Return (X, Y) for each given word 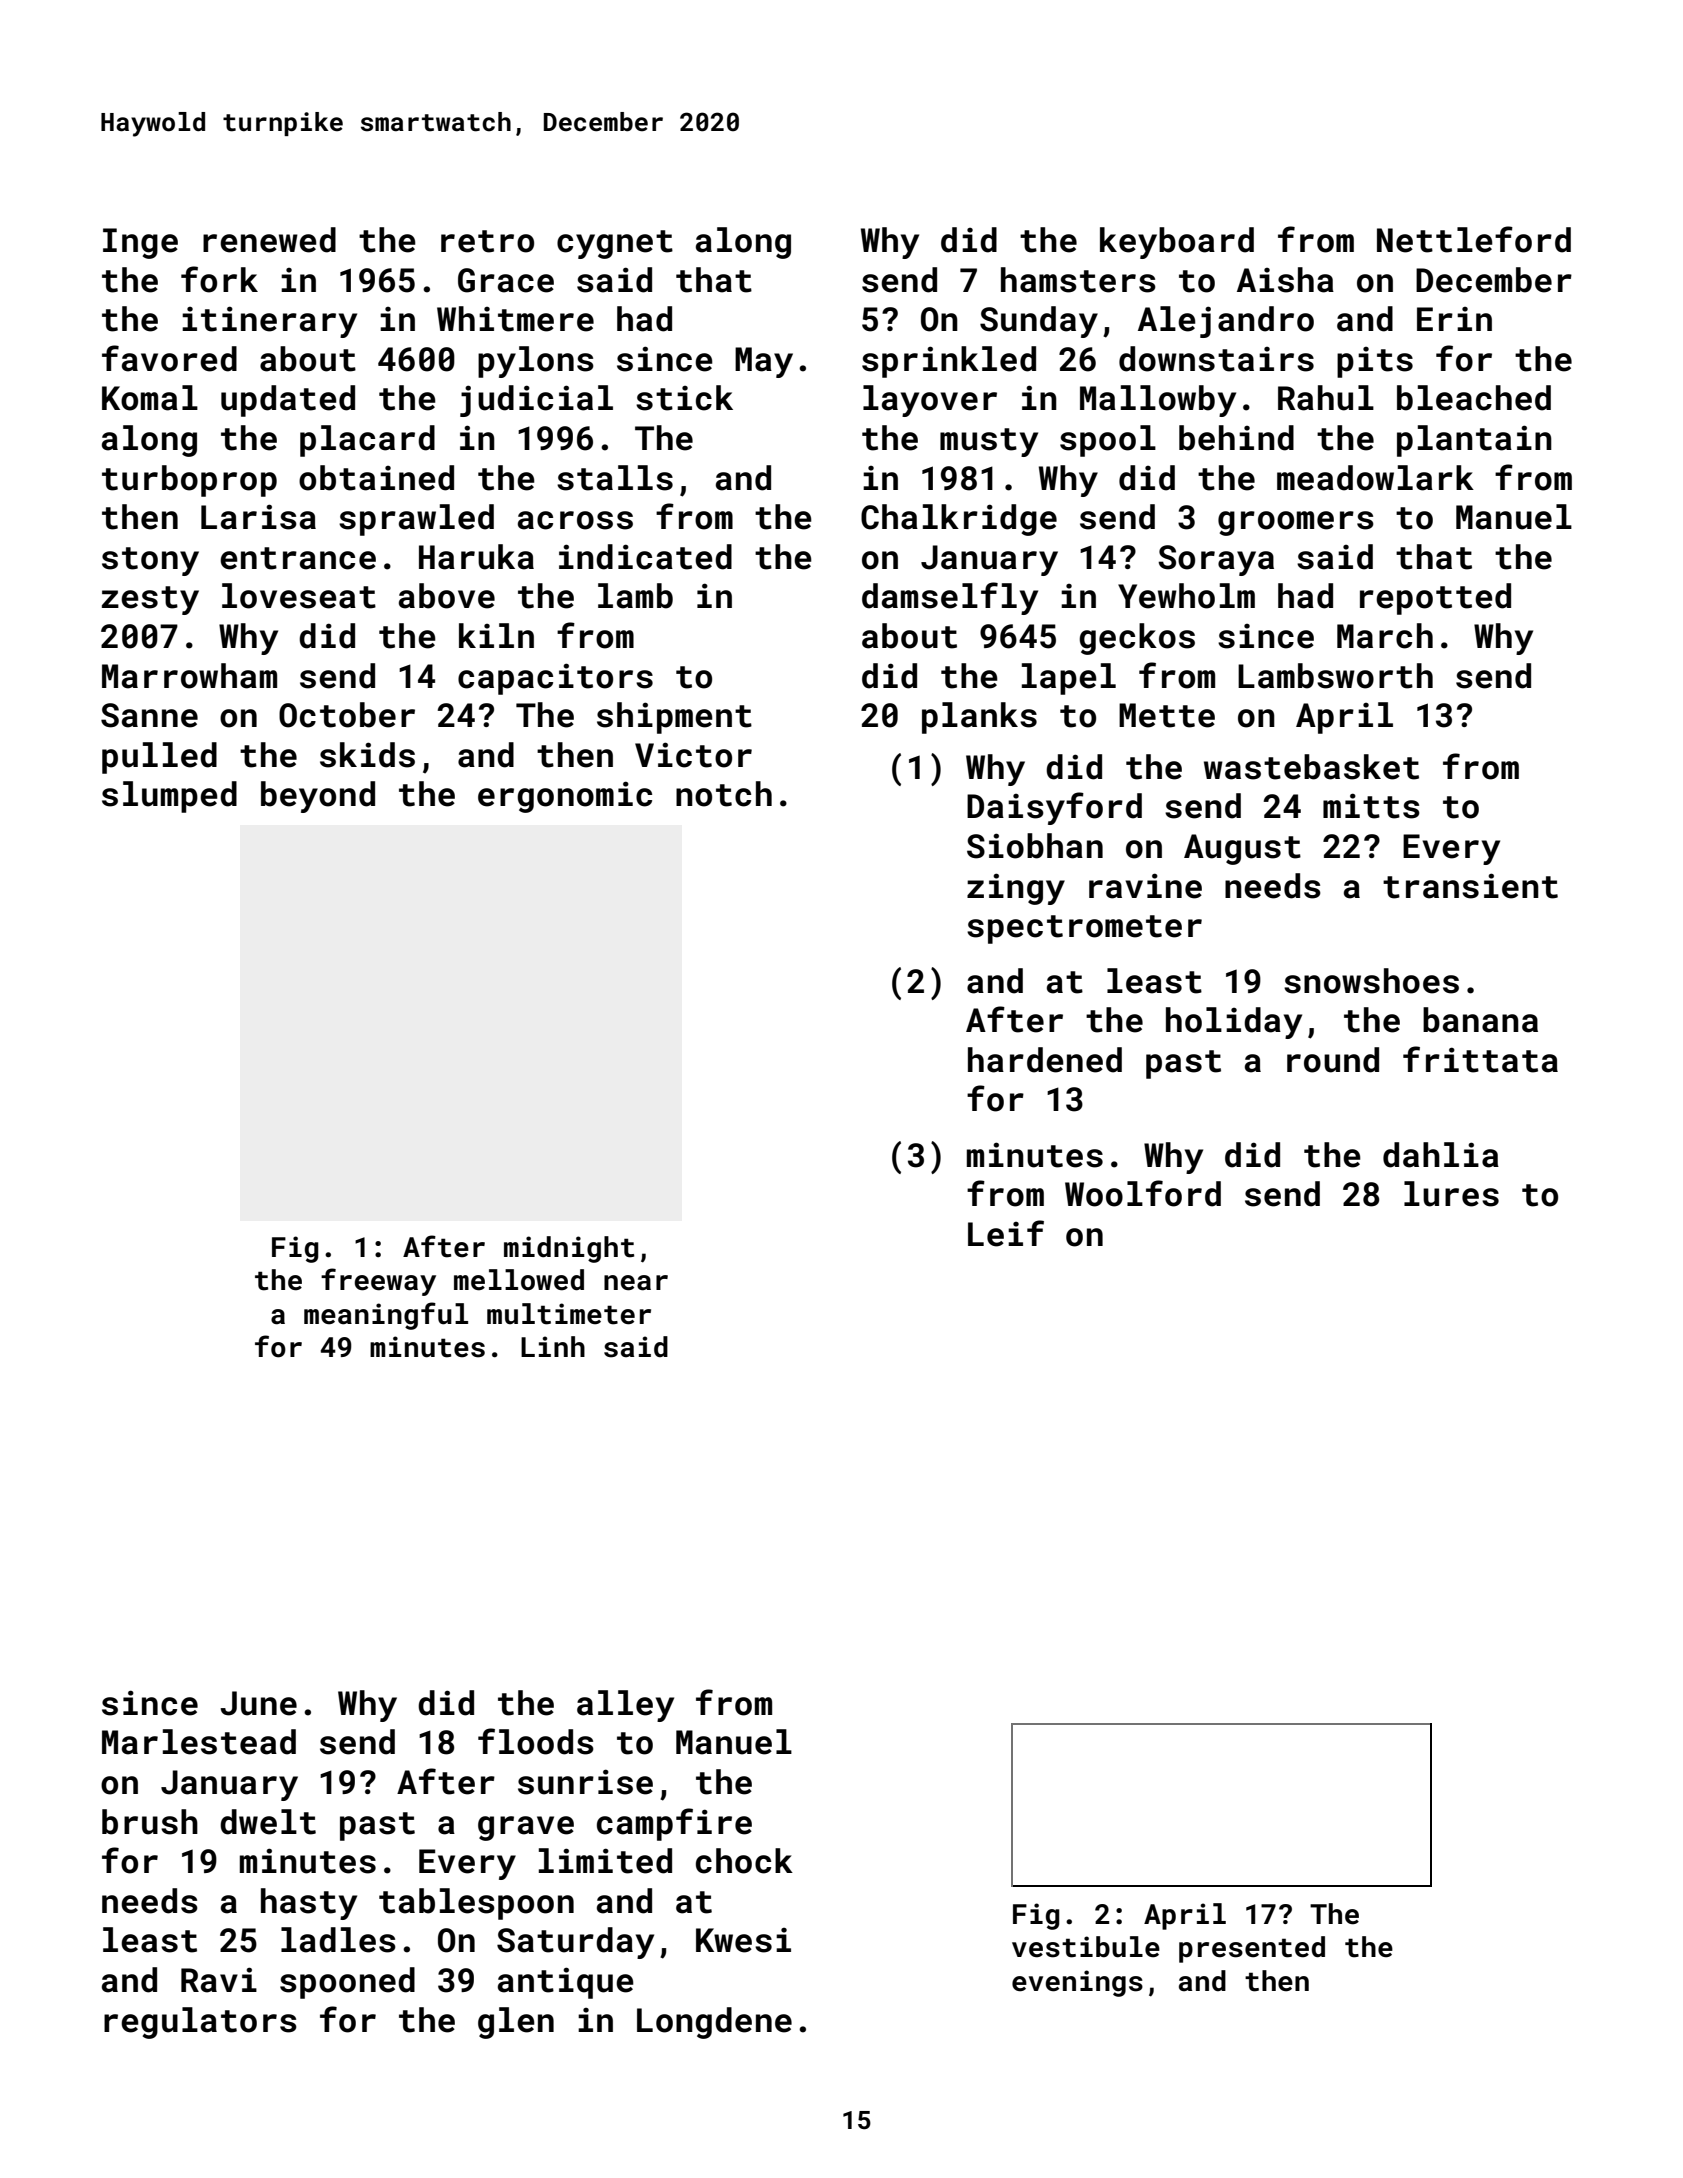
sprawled (416, 520)
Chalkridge (959, 520)
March (1385, 636)
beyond (318, 797)
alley (625, 1706)
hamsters (1078, 280)
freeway (378, 1282)
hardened (1045, 1060)
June (258, 1703)
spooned (347, 1983)
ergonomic (565, 797)
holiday (1234, 1023)
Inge (140, 243)
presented (1252, 1949)
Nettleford (1474, 239)
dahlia (1441, 1155)
